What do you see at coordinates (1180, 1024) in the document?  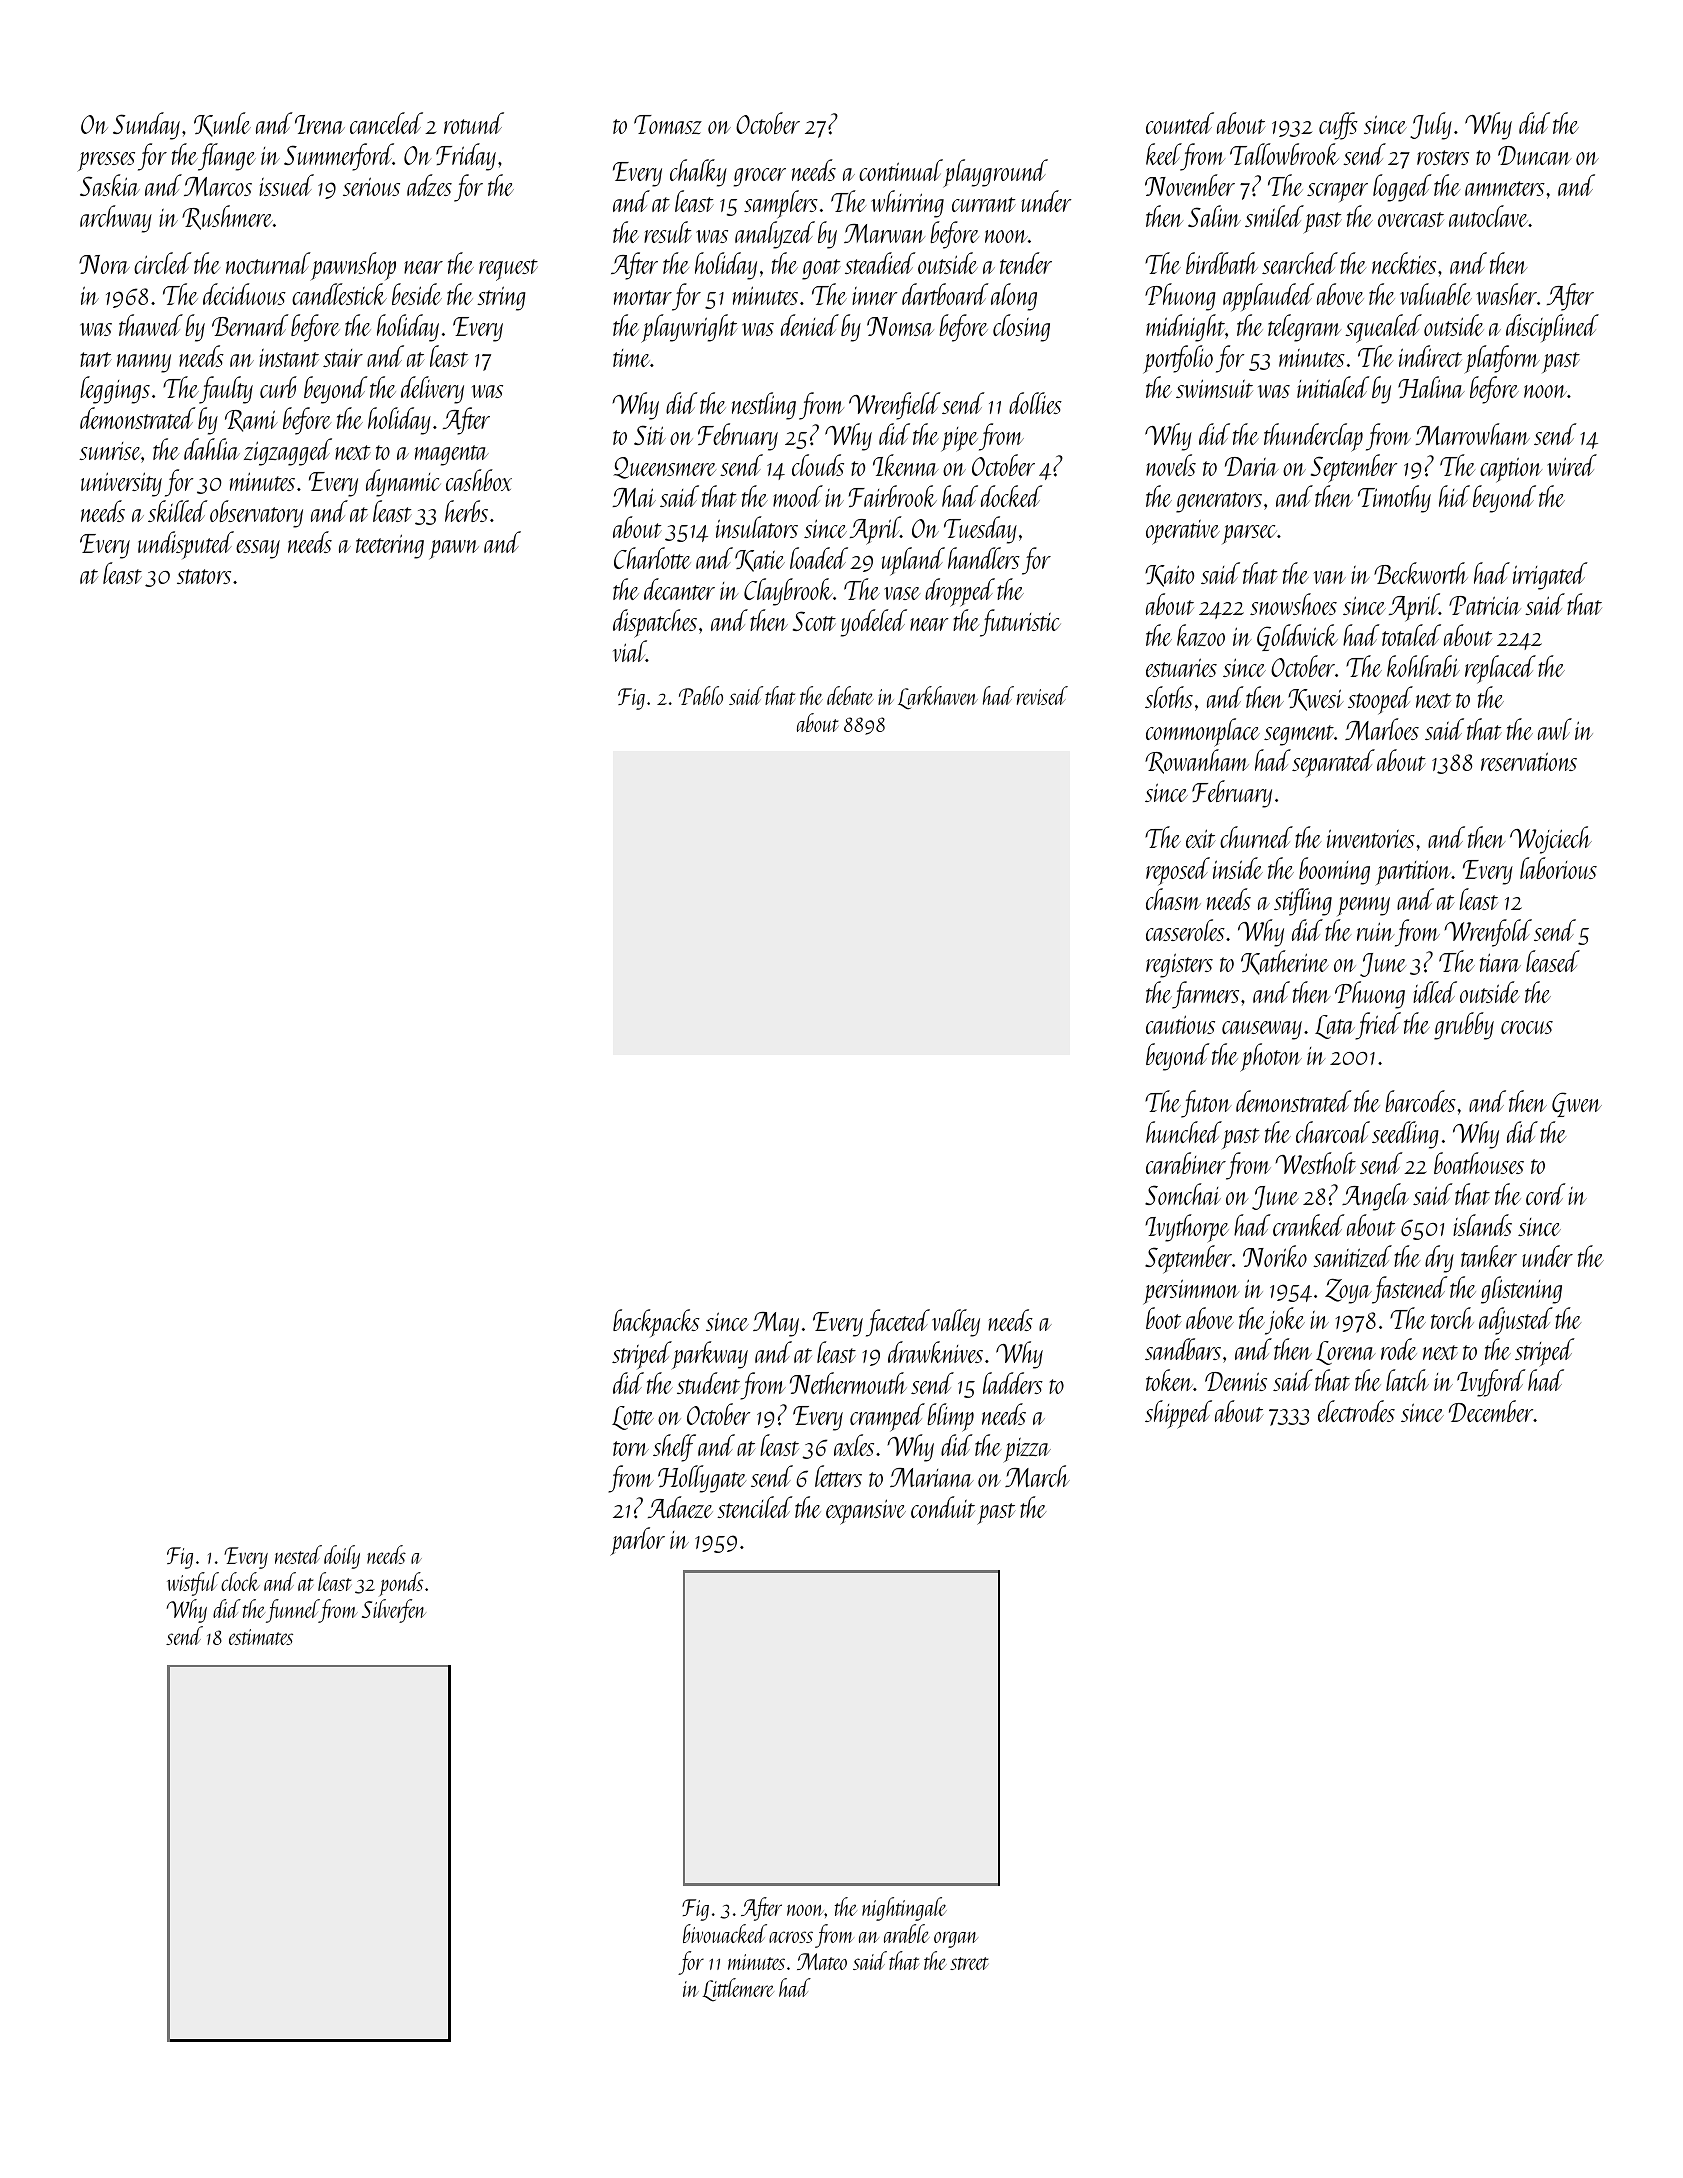 I see `cautious` at bounding box center [1180, 1024].
